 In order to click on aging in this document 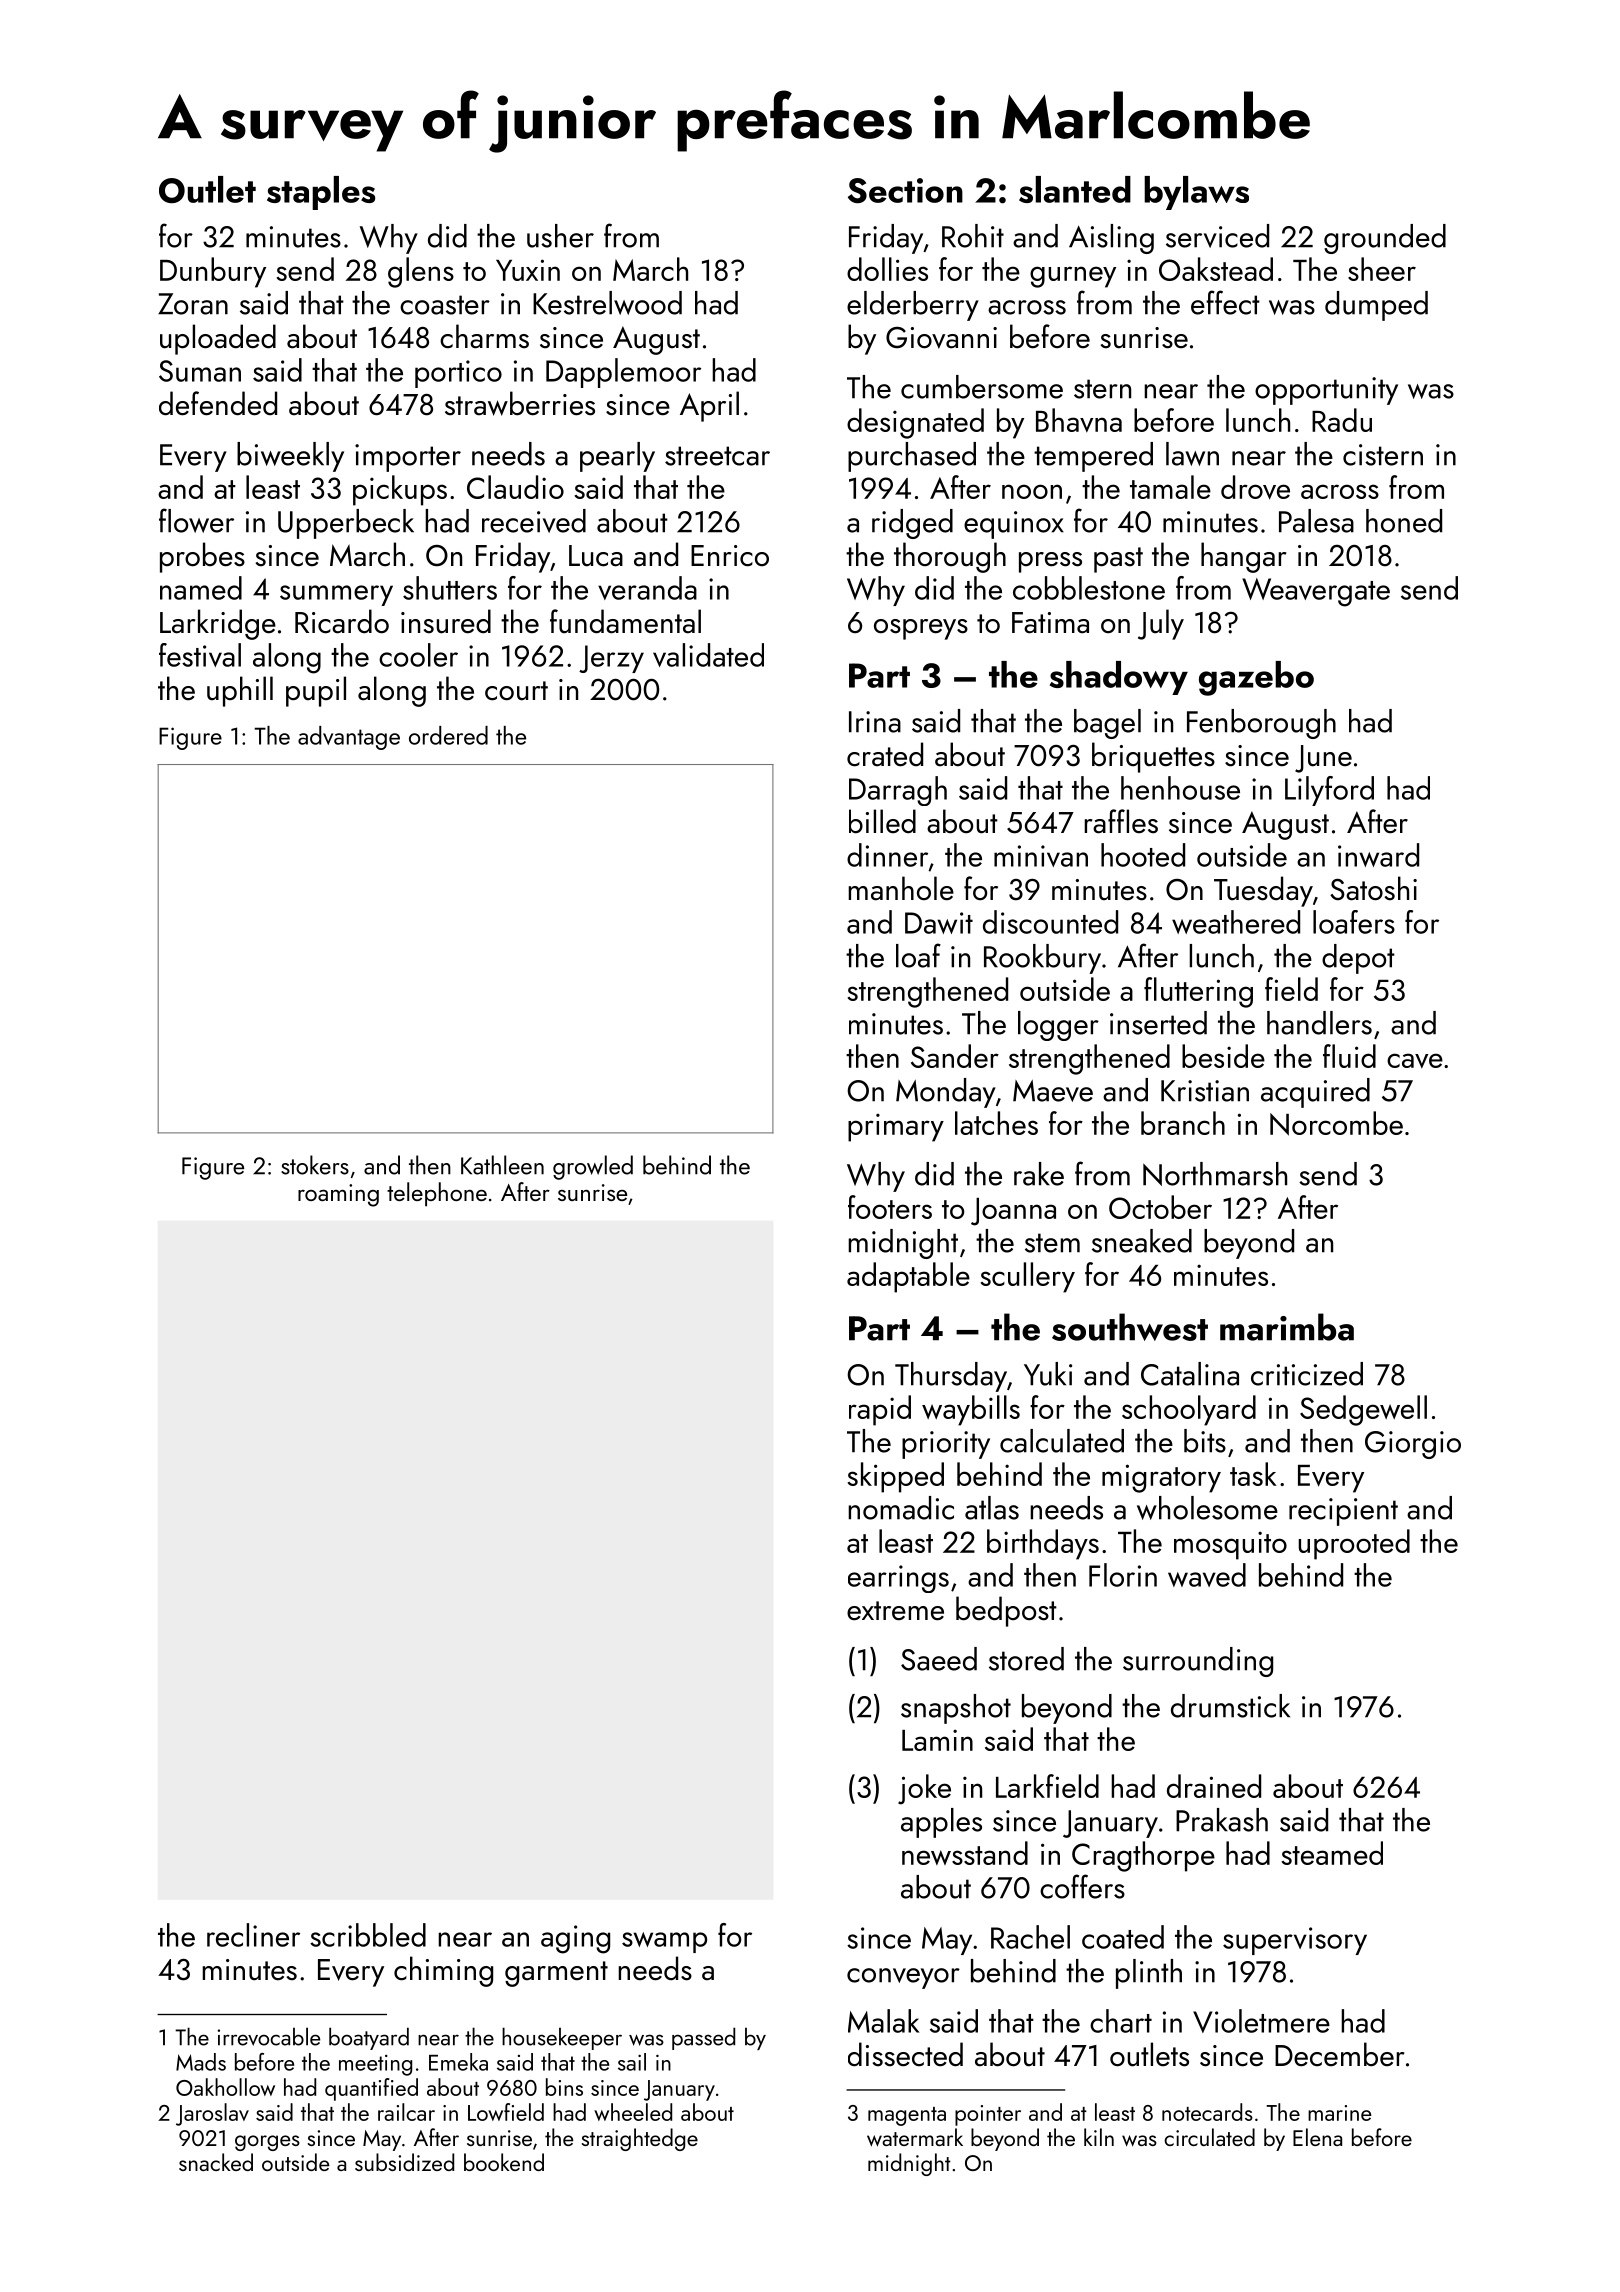, I will do `click(575, 1939)`.
